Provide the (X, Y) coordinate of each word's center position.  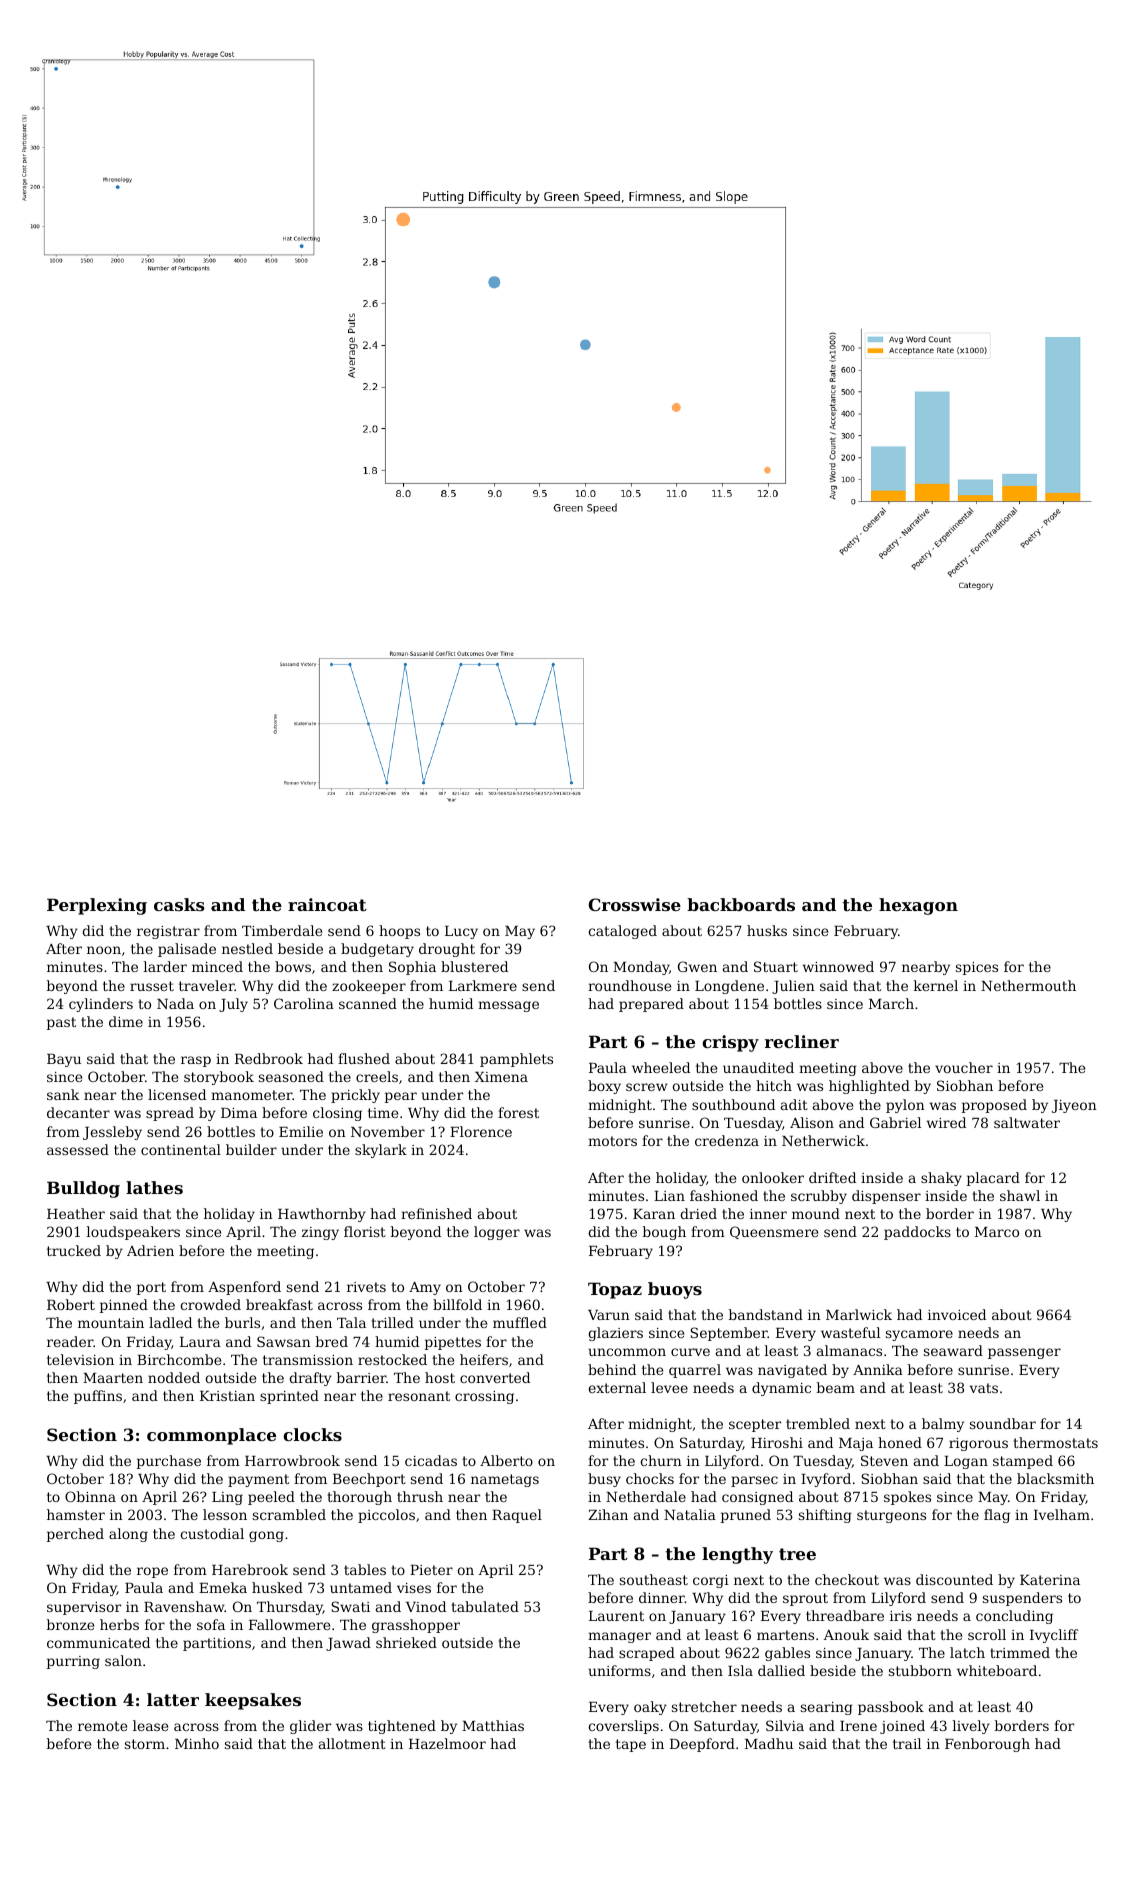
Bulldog (83, 1189)
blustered (474, 966)
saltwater (1027, 1122)
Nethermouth (1028, 985)
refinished (436, 1213)
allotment (352, 1743)
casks (179, 904)
